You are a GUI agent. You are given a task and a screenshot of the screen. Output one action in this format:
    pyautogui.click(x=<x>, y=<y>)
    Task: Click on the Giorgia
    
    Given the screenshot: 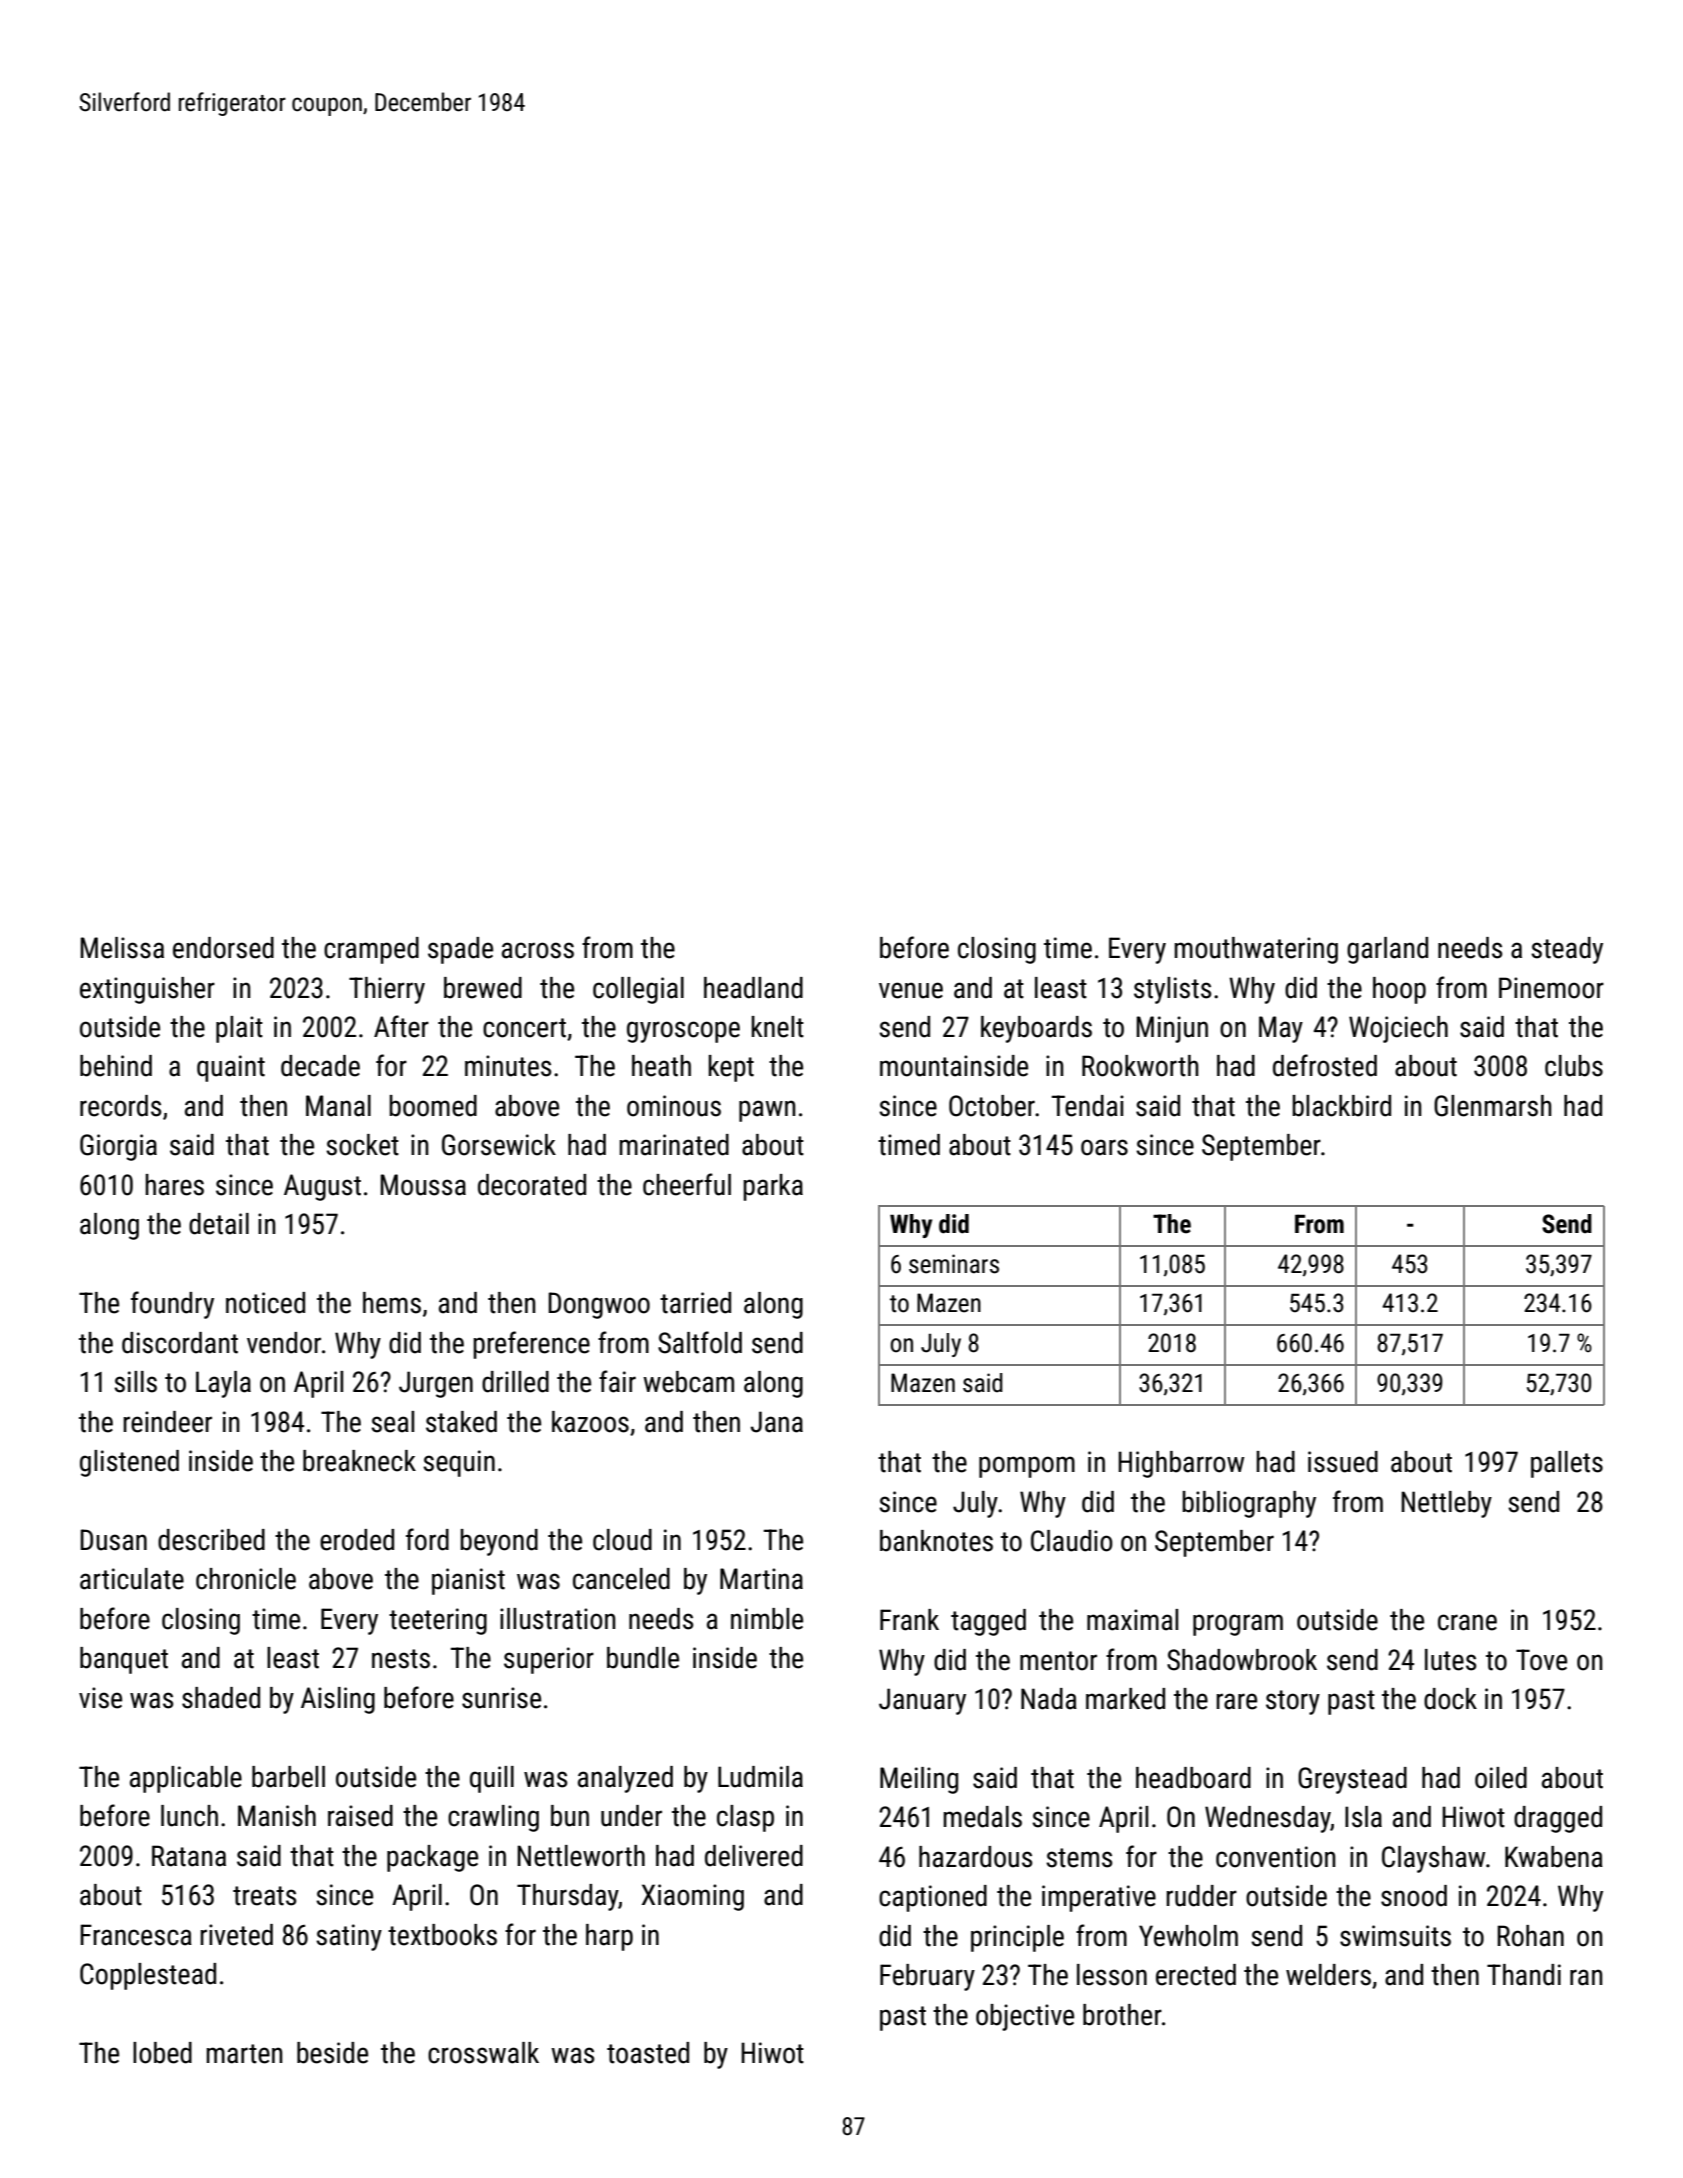 What is the action you would take?
    pyautogui.click(x=118, y=1147)
